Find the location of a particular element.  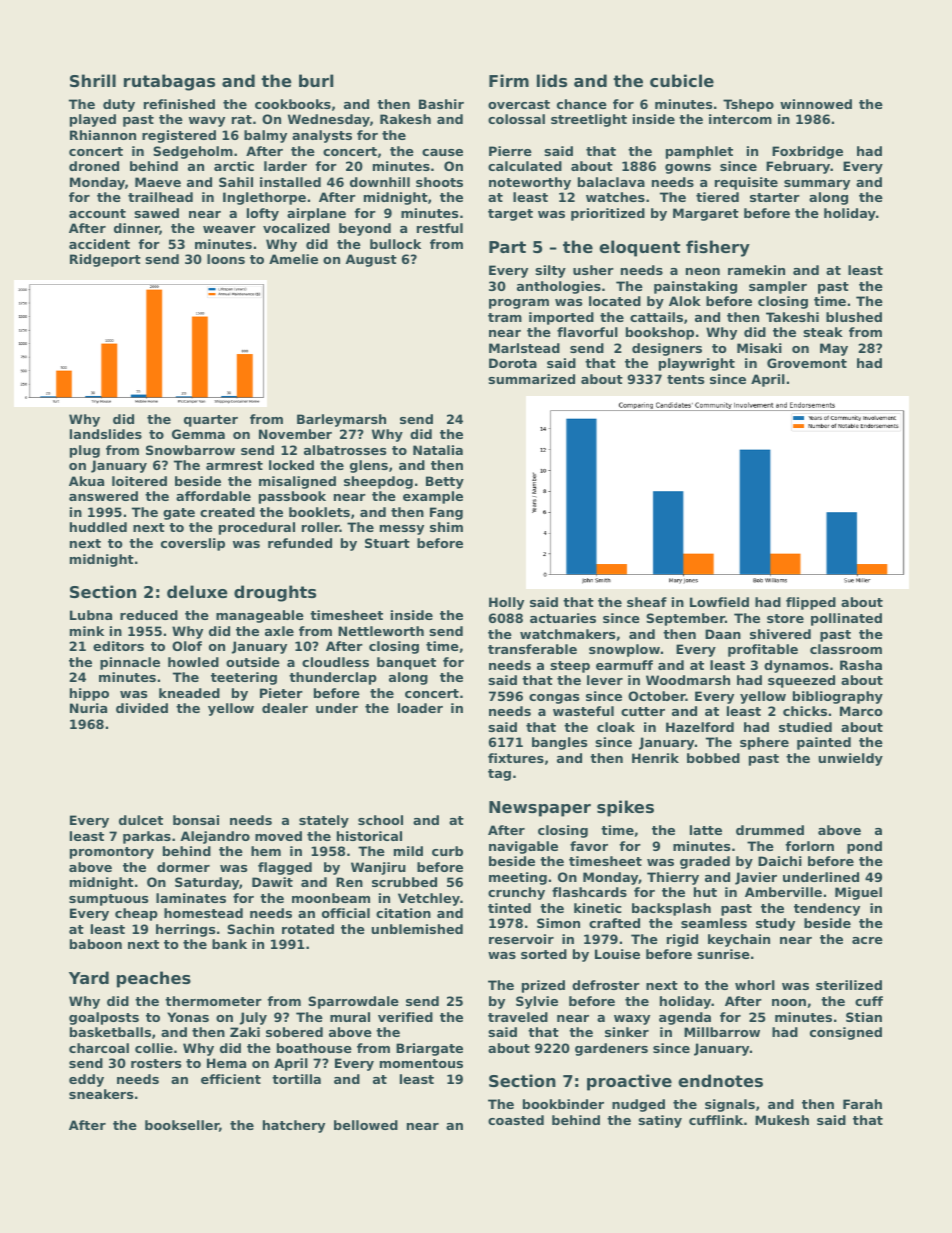

bonsai is located at coordinates (196, 820).
